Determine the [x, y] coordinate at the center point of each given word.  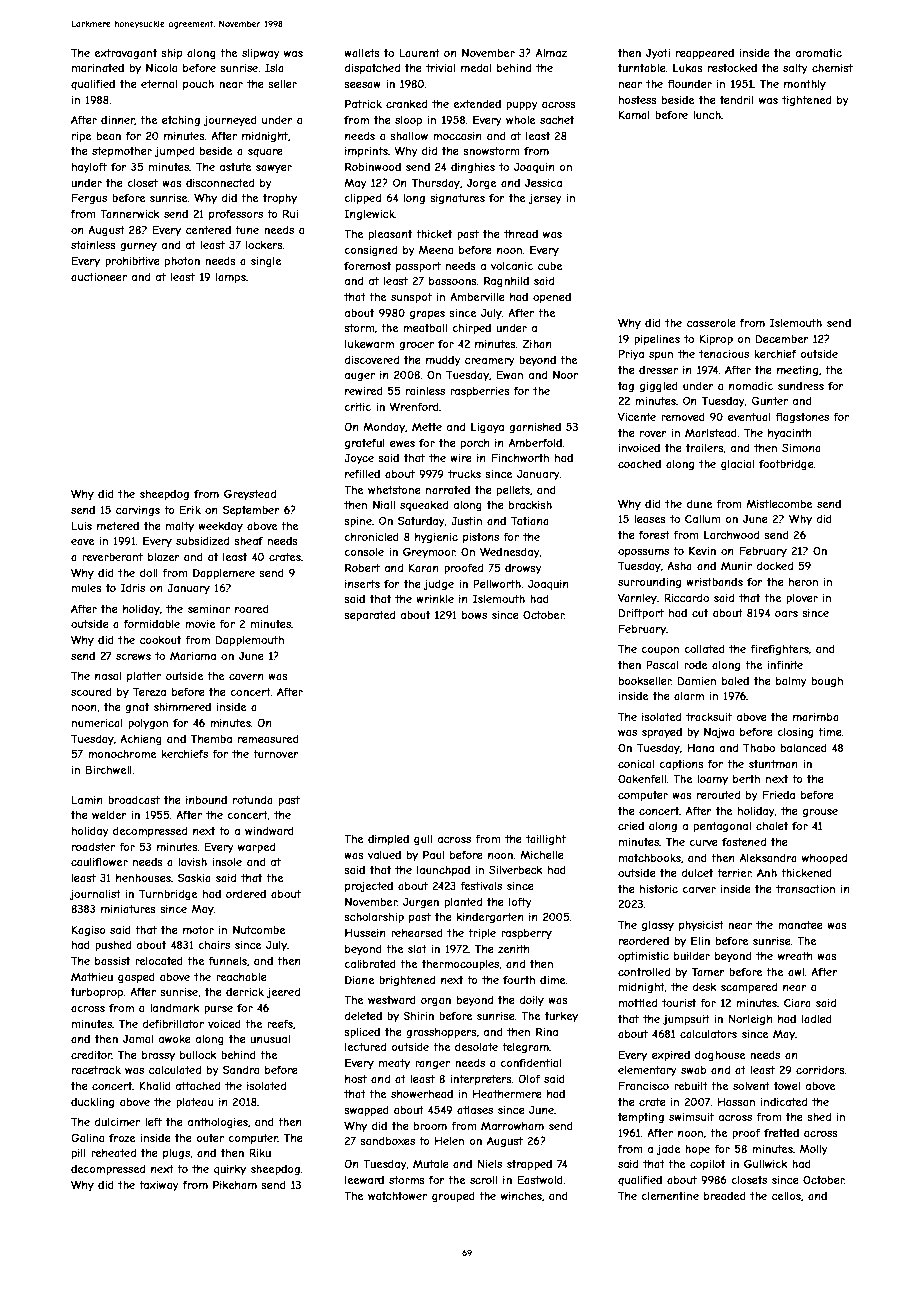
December [782, 338]
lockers [264, 245]
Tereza [149, 691]
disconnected [220, 183]
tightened [806, 101]
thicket [434, 234]
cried [631, 826]
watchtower [397, 1196]
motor [198, 930]
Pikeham [235, 1184]
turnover [276, 754]
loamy [712, 780]
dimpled [388, 840]
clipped [362, 199]
